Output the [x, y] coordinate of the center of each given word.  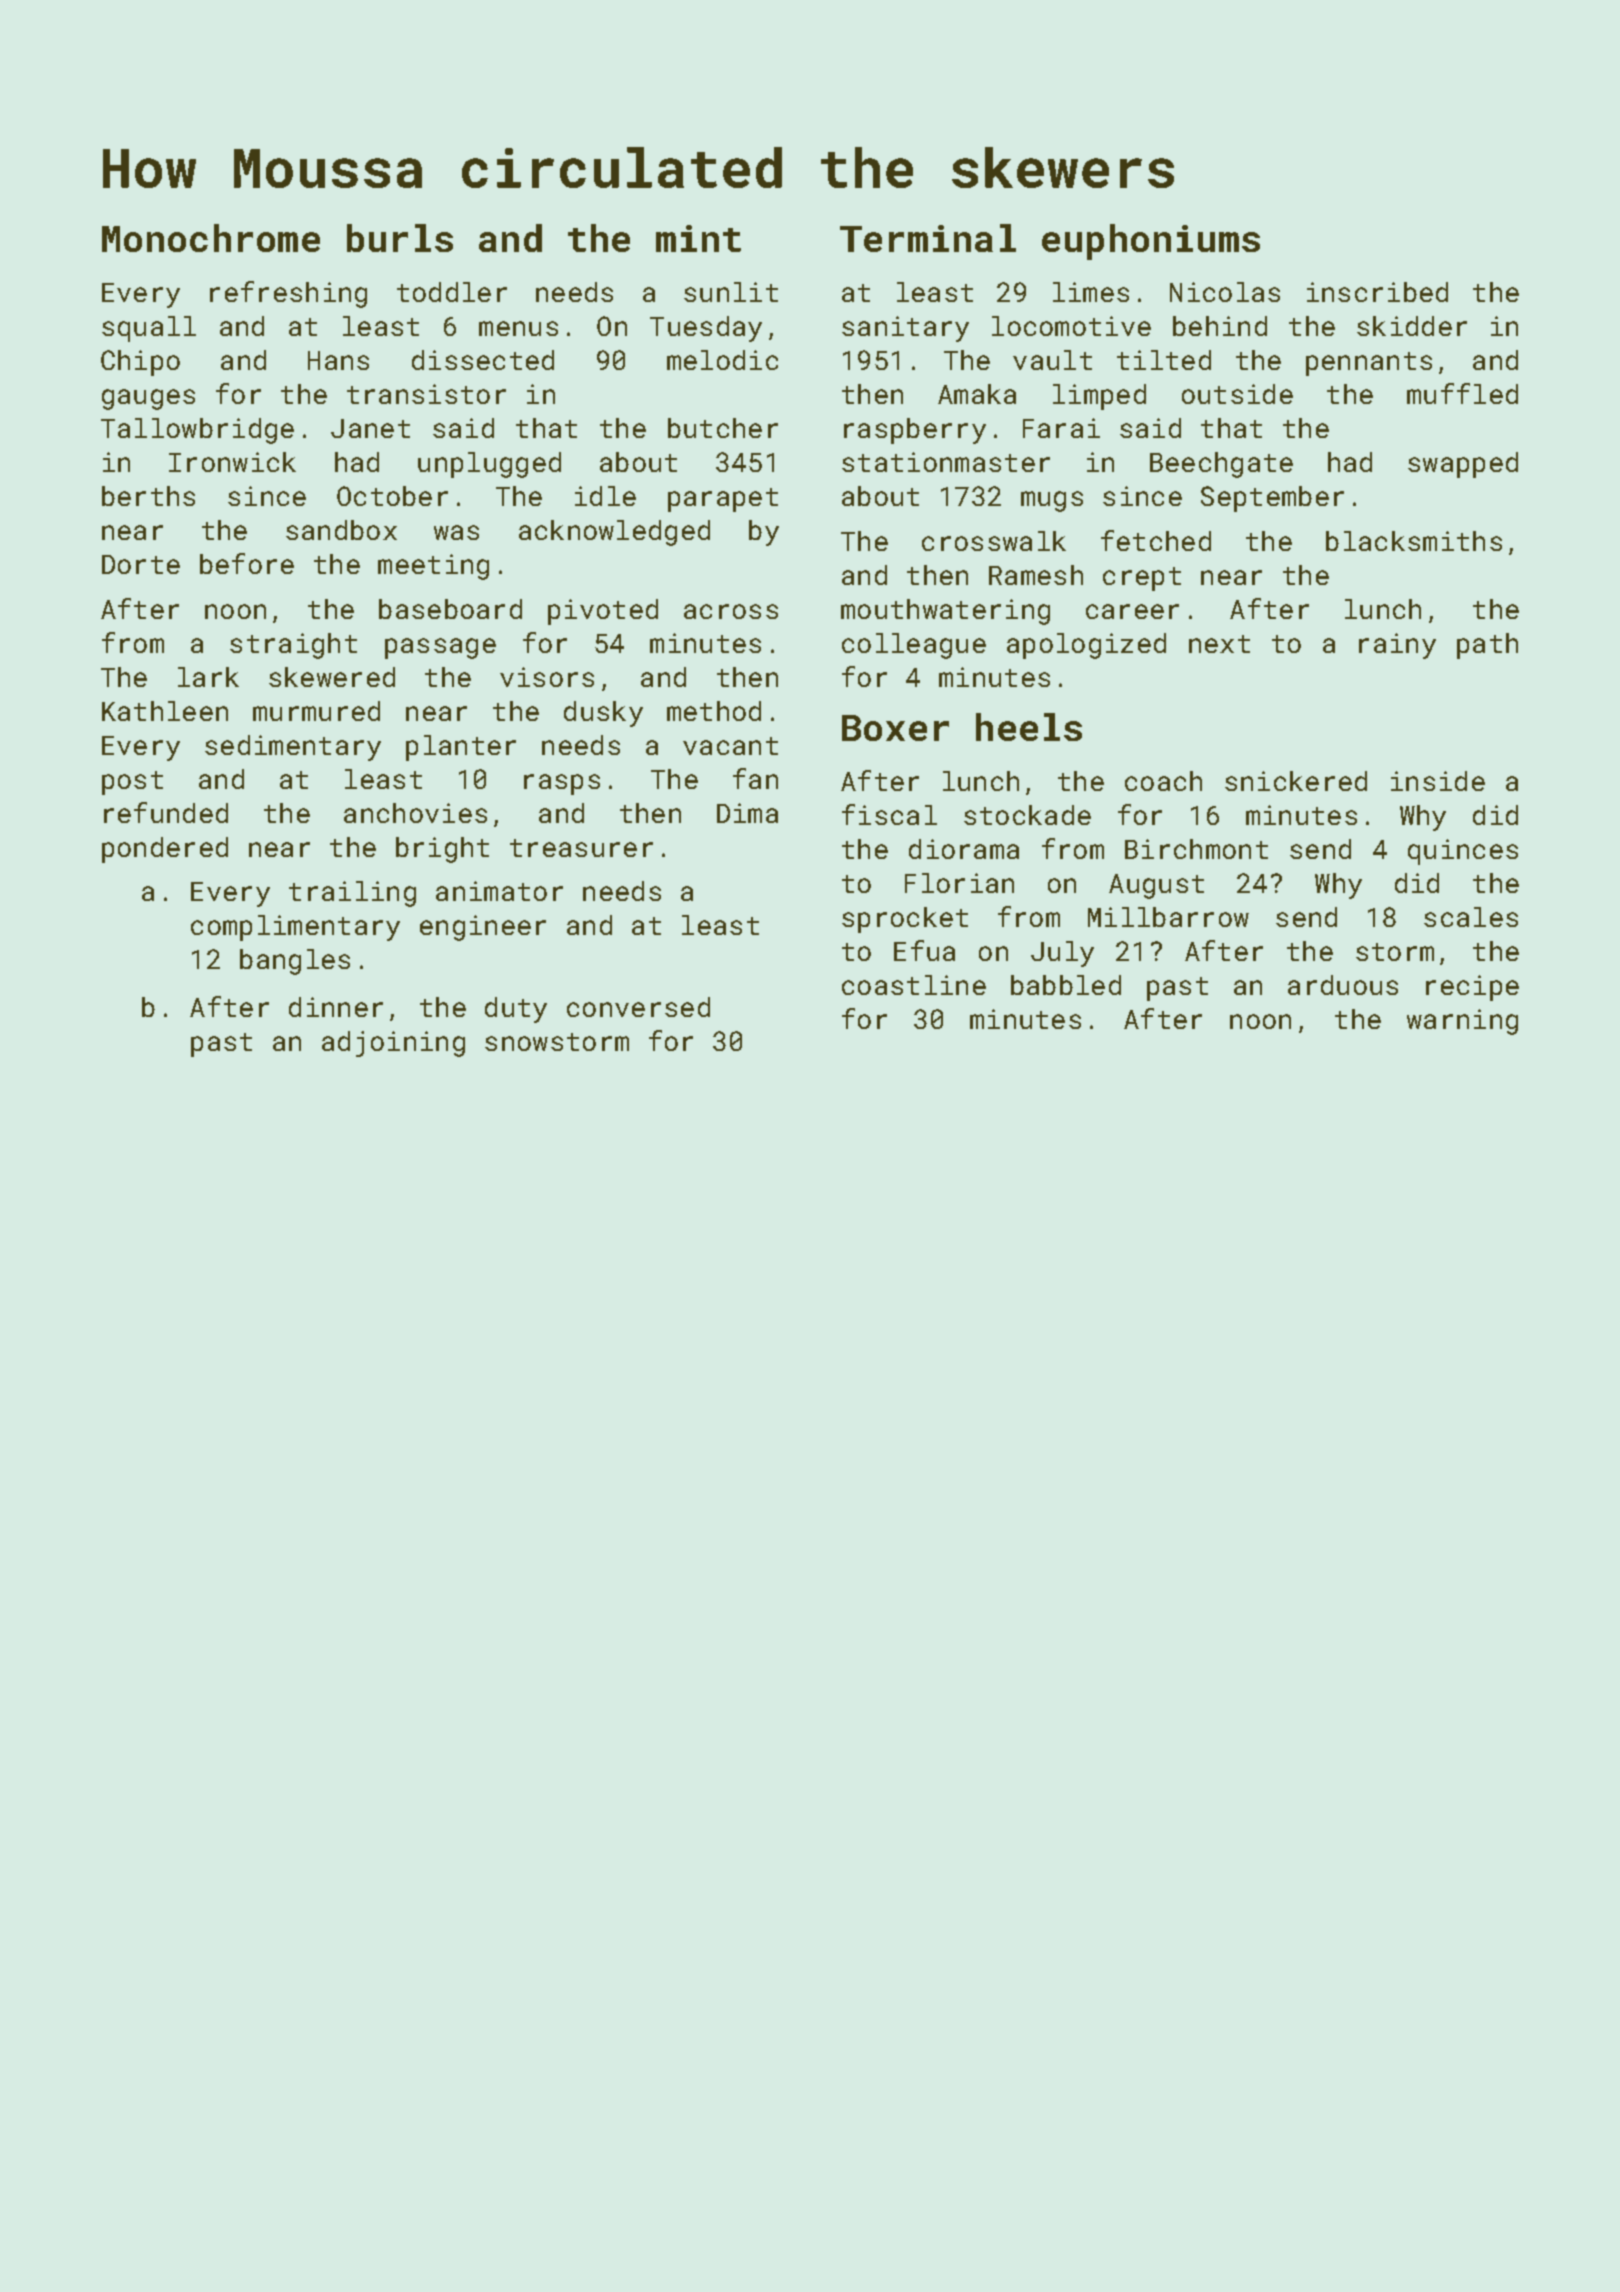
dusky [603, 714]
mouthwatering [945, 612]
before [247, 563]
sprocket [905, 920]
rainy [1397, 646]
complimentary [295, 928]
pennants [1369, 364]
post [132, 783]
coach [1163, 781]
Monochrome [211, 238]
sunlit [731, 292]
